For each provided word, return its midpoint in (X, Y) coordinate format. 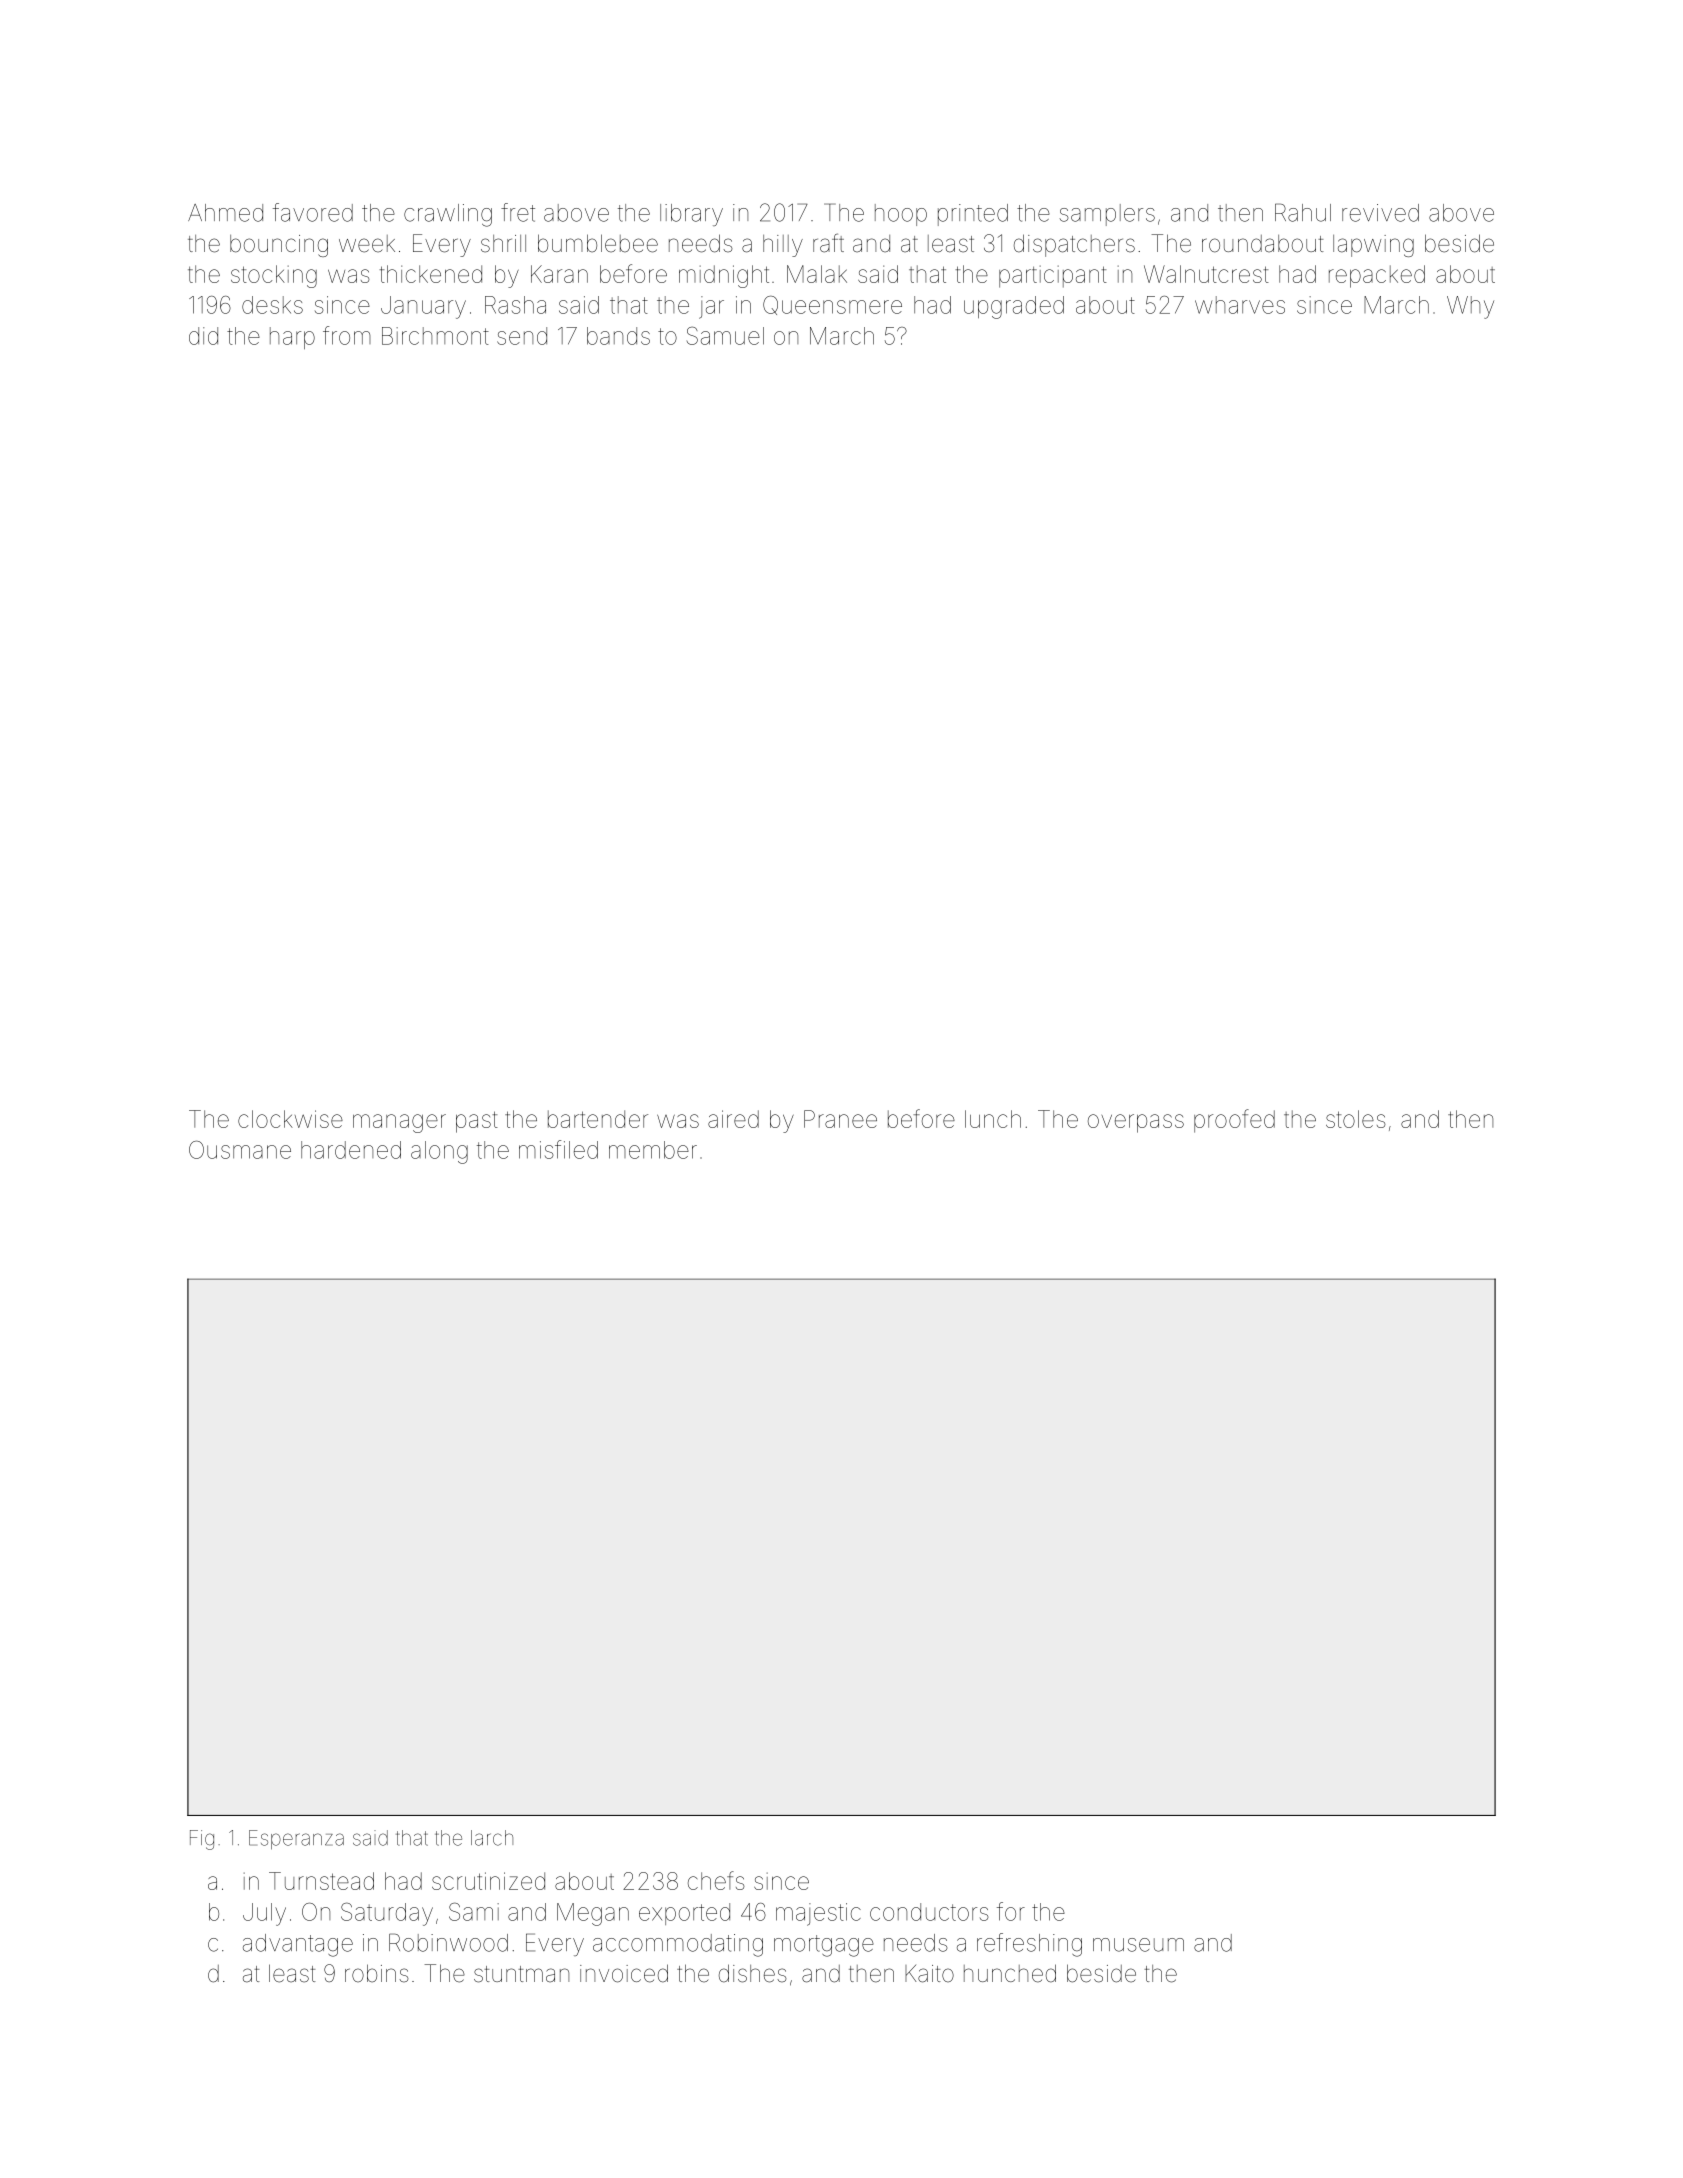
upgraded (1014, 307)
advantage (298, 1945)
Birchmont (435, 336)
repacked (1377, 276)
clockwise (290, 1119)
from (347, 335)
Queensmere (832, 305)
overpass (1136, 1123)
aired (733, 1119)
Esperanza (296, 1840)
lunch (993, 1119)
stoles (1356, 1119)
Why (1470, 307)
